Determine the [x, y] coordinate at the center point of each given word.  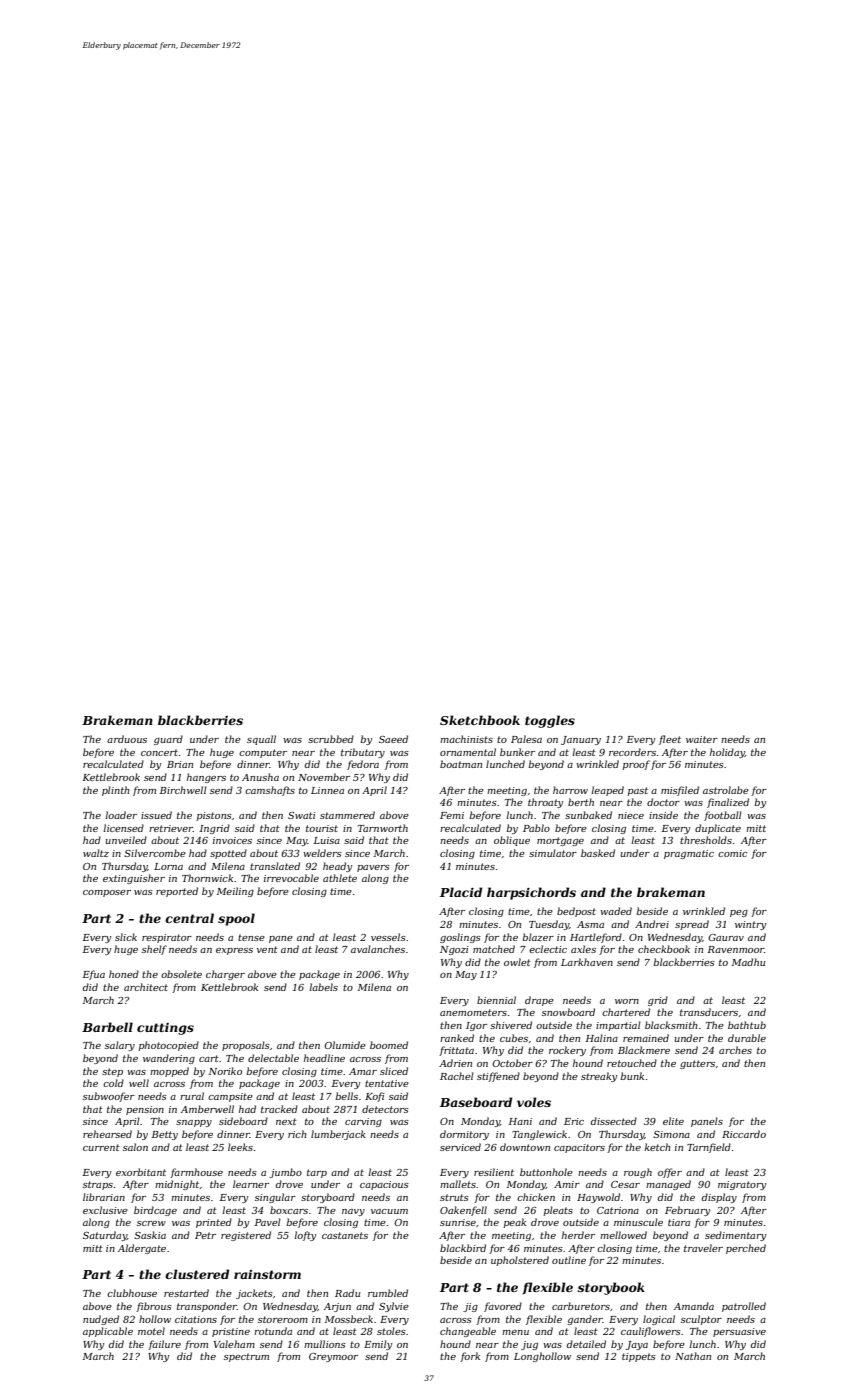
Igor [476, 1026]
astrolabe [726, 790]
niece [631, 815]
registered [246, 1236]
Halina [602, 1038]
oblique [512, 841]
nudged [101, 1320]
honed [124, 974]
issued [156, 815]
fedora [363, 765]
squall [261, 740]
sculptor [701, 1320]
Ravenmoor [736, 949]
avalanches [378, 949]
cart [209, 1058]
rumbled [388, 1293]
